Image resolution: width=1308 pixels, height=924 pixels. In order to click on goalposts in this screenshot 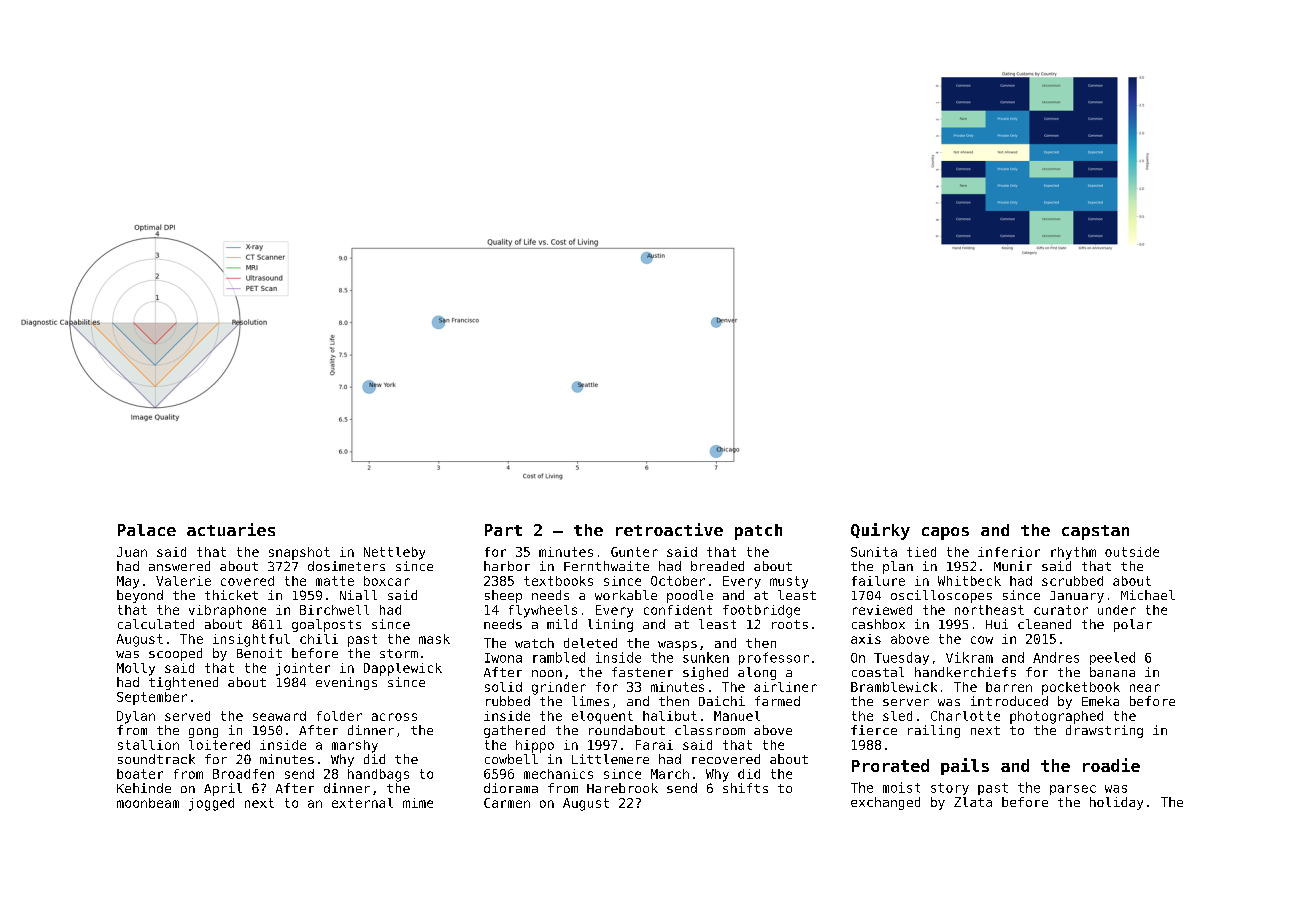, I will do `click(326, 625)`.
